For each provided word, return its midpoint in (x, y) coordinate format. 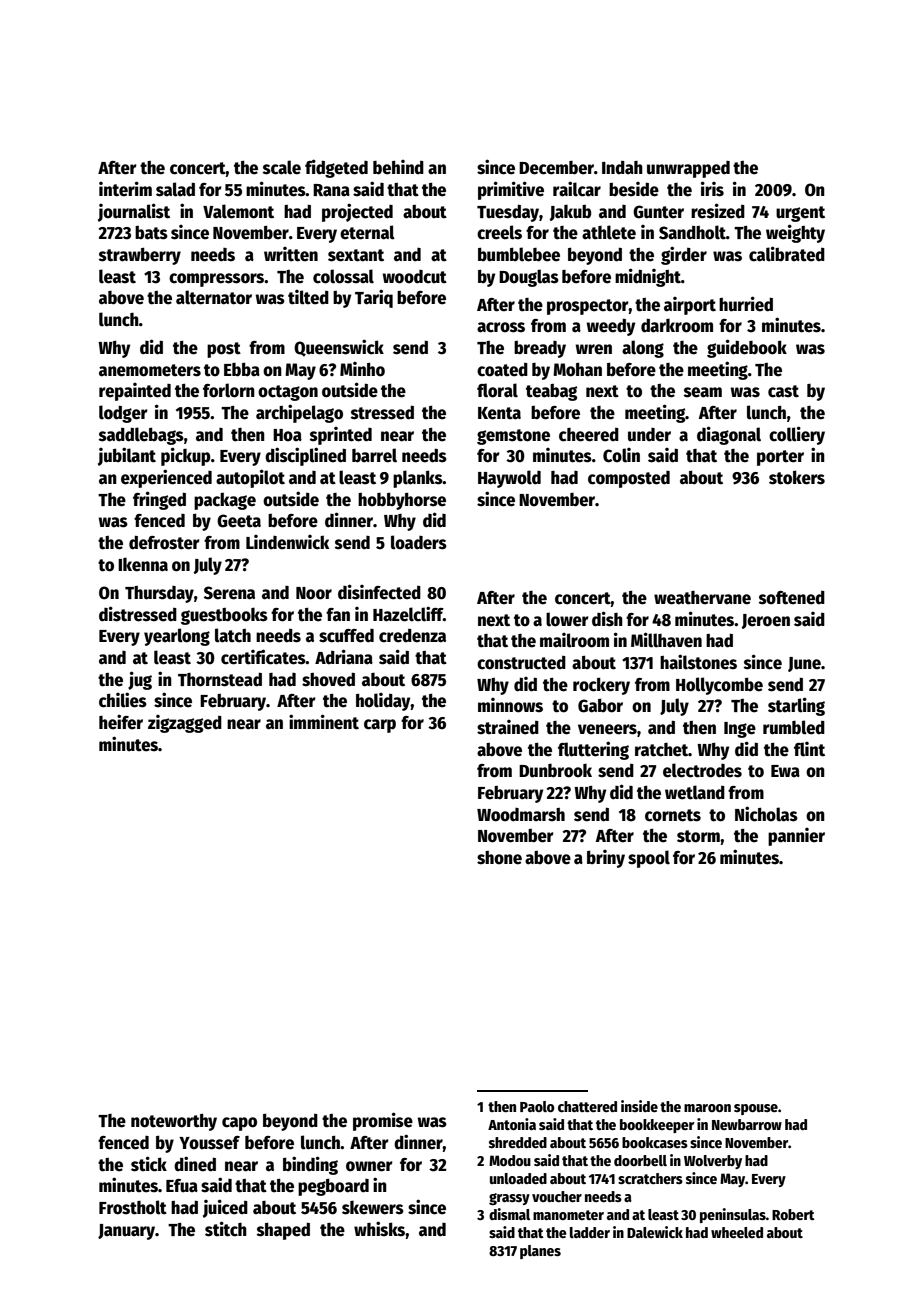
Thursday (159, 594)
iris (712, 189)
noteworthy (174, 1122)
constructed (521, 663)
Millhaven (666, 640)
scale (282, 167)
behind (398, 167)
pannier (796, 837)
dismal (509, 1214)
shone (499, 858)
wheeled (737, 1232)
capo (239, 1124)
